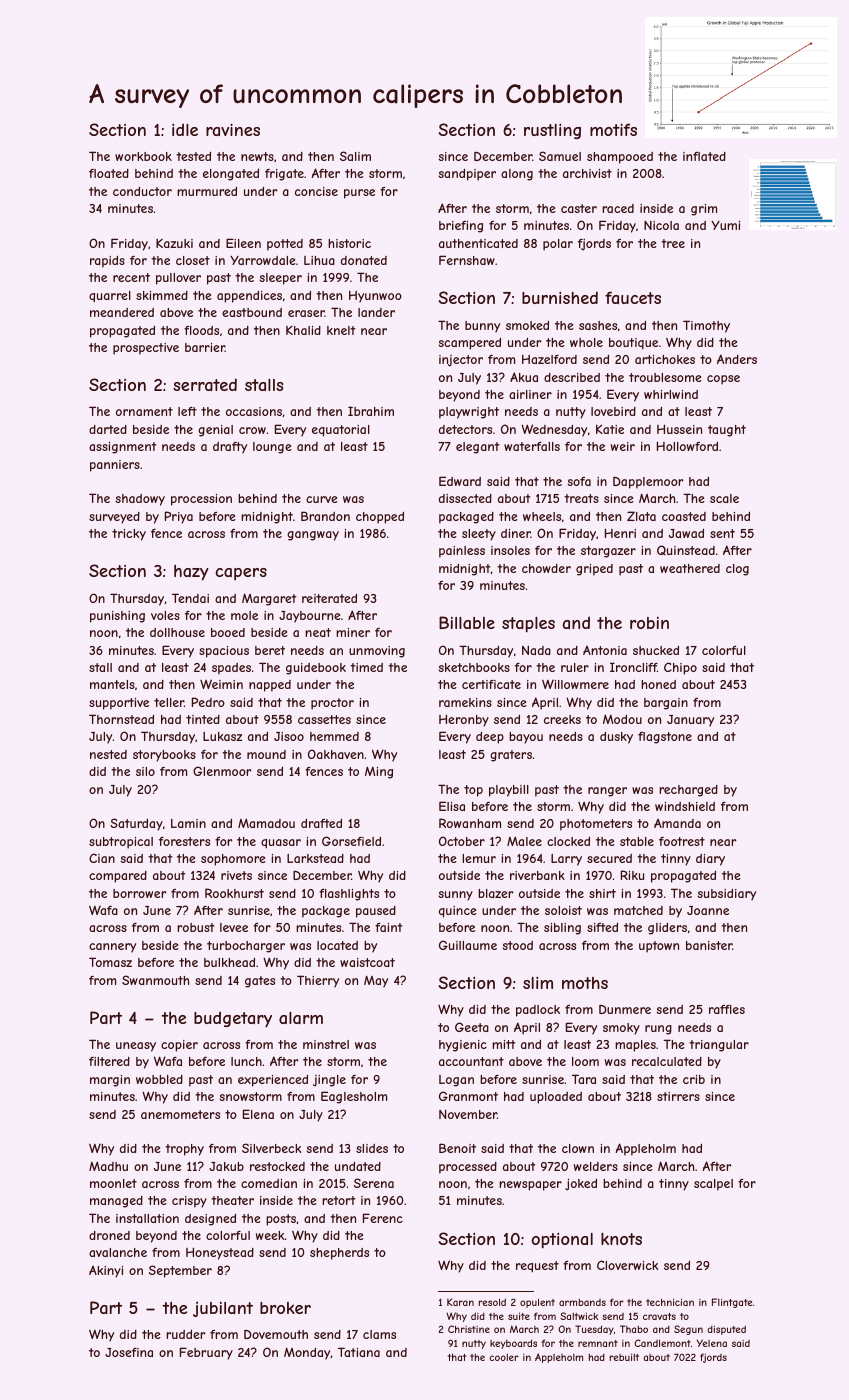  Describe the element at coordinates (325, 516) in the screenshot. I see `Brandon` at that location.
